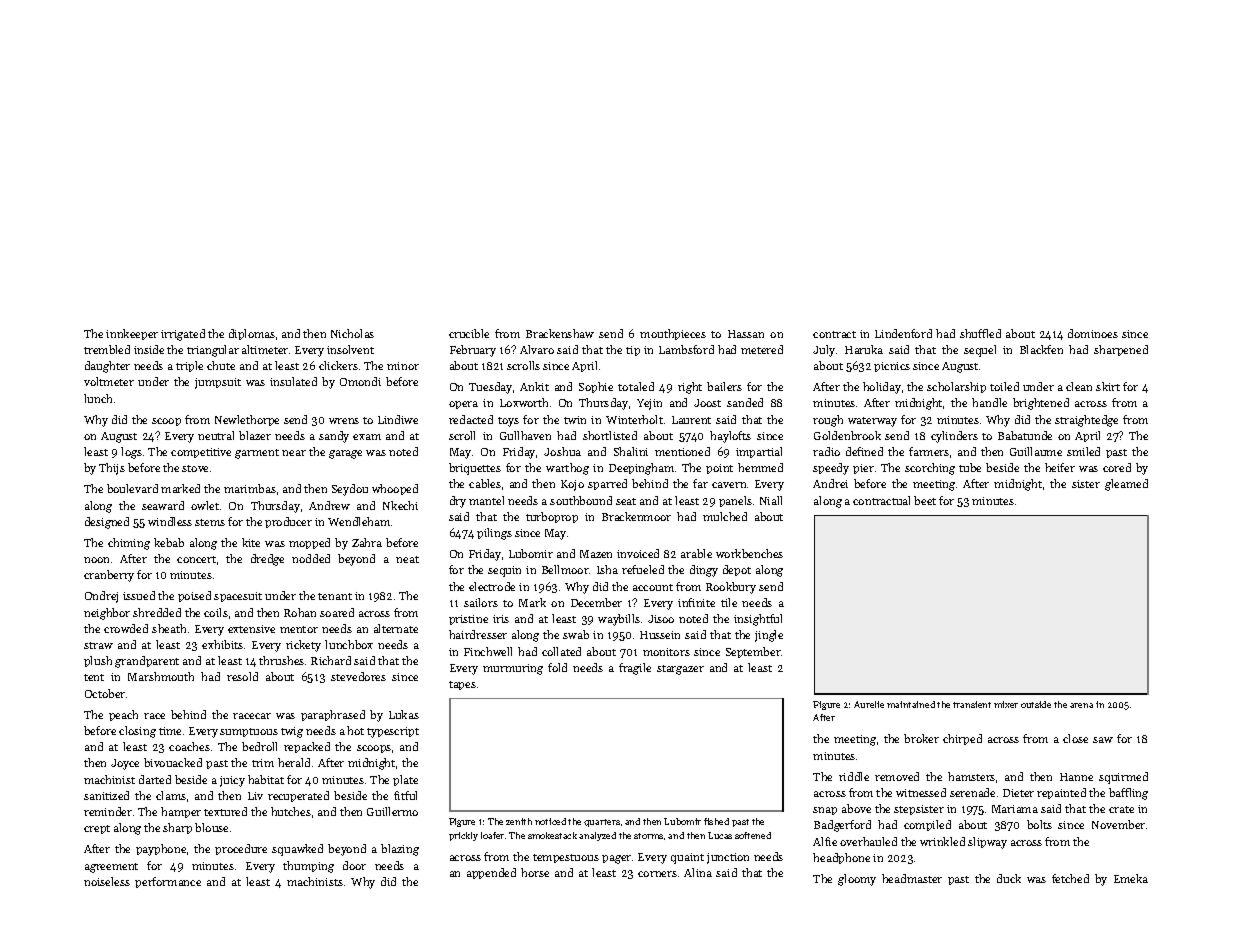  Describe the element at coordinates (161, 850) in the screenshot. I see `payphone` at that location.
